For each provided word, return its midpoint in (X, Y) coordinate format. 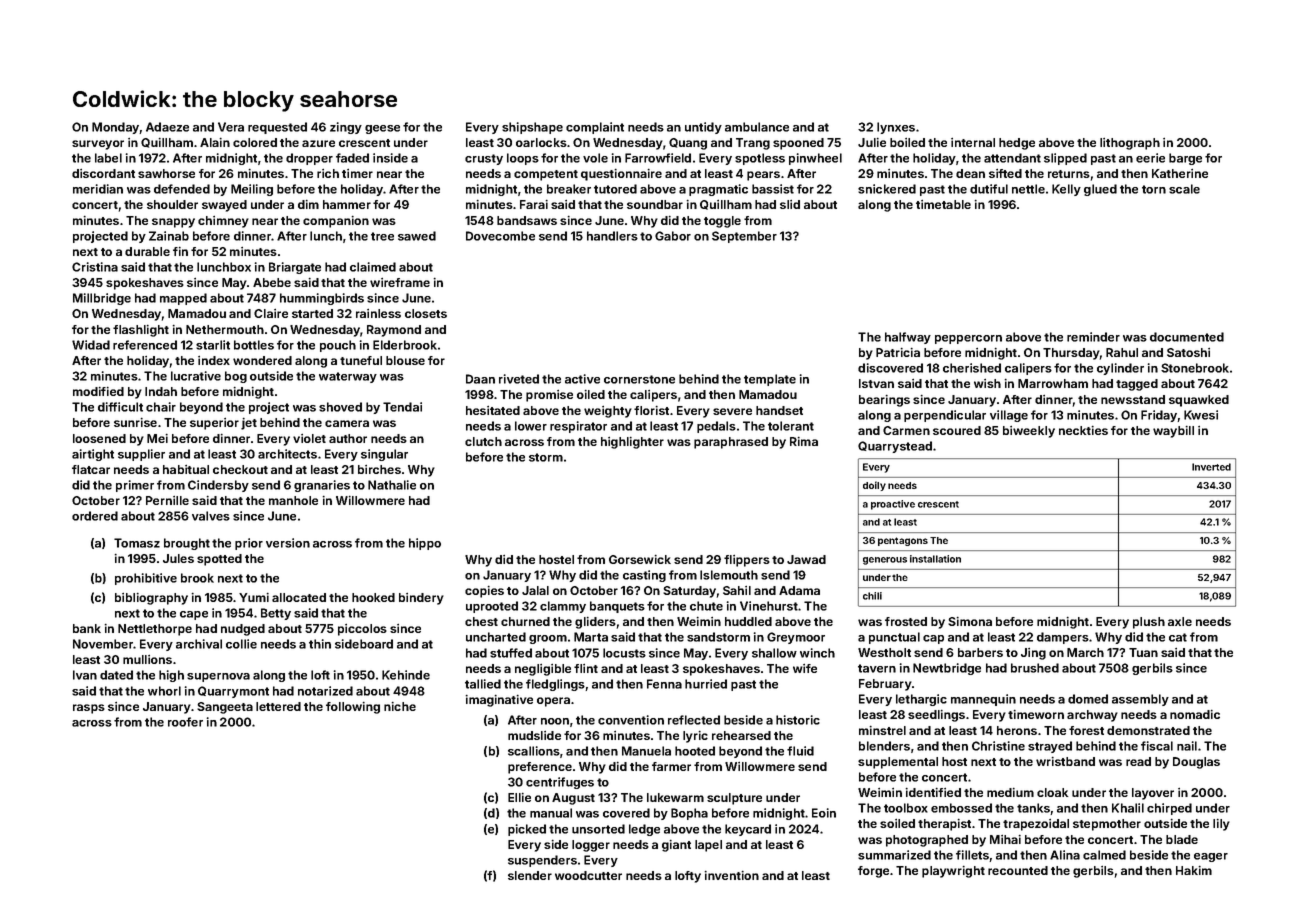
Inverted (1211, 467)
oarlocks (541, 142)
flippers (747, 561)
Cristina (95, 267)
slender (530, 875)
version (288, 543)
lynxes (896, 128)
